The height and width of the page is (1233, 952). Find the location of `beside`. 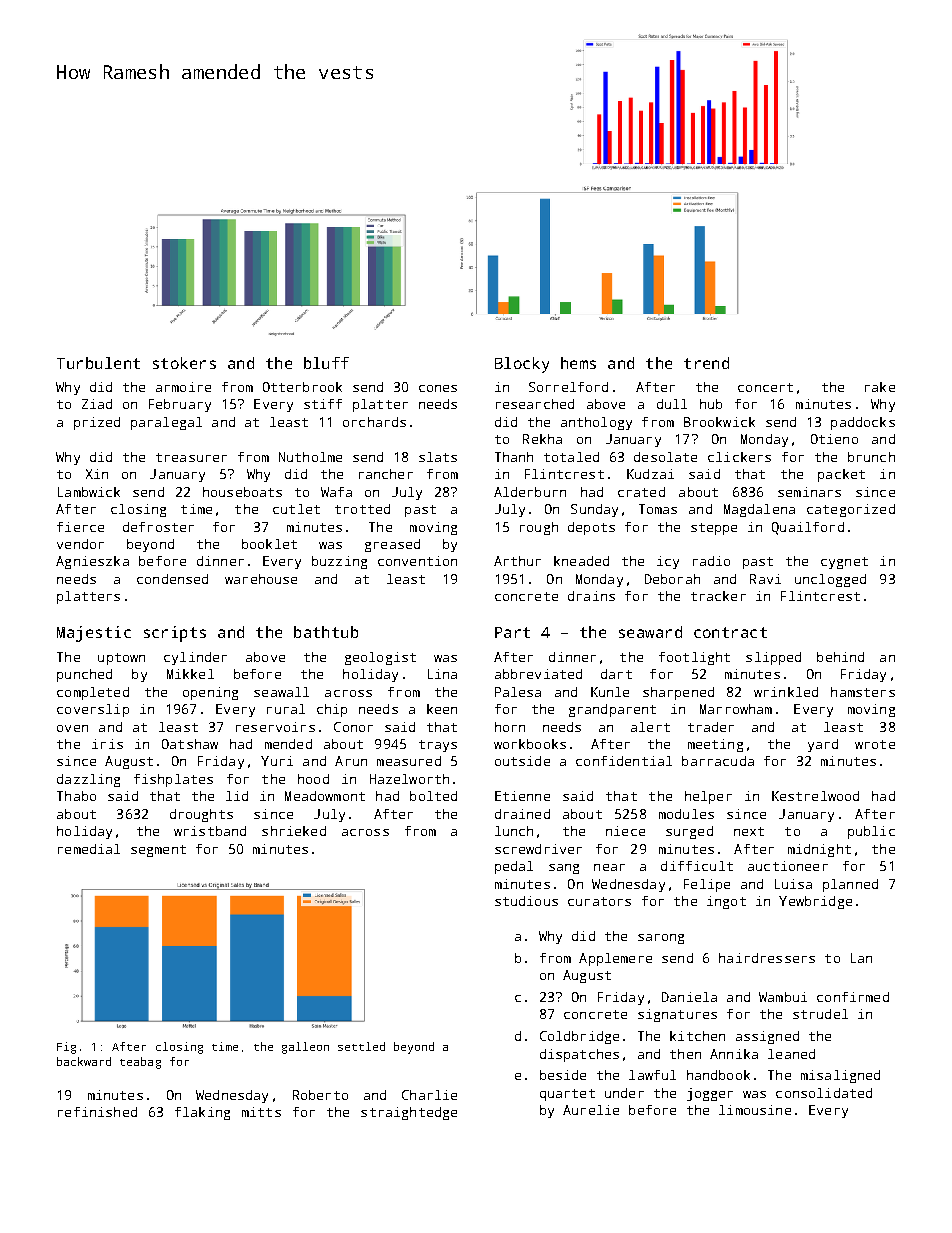

beside is located at coordinates (563, 1075).
